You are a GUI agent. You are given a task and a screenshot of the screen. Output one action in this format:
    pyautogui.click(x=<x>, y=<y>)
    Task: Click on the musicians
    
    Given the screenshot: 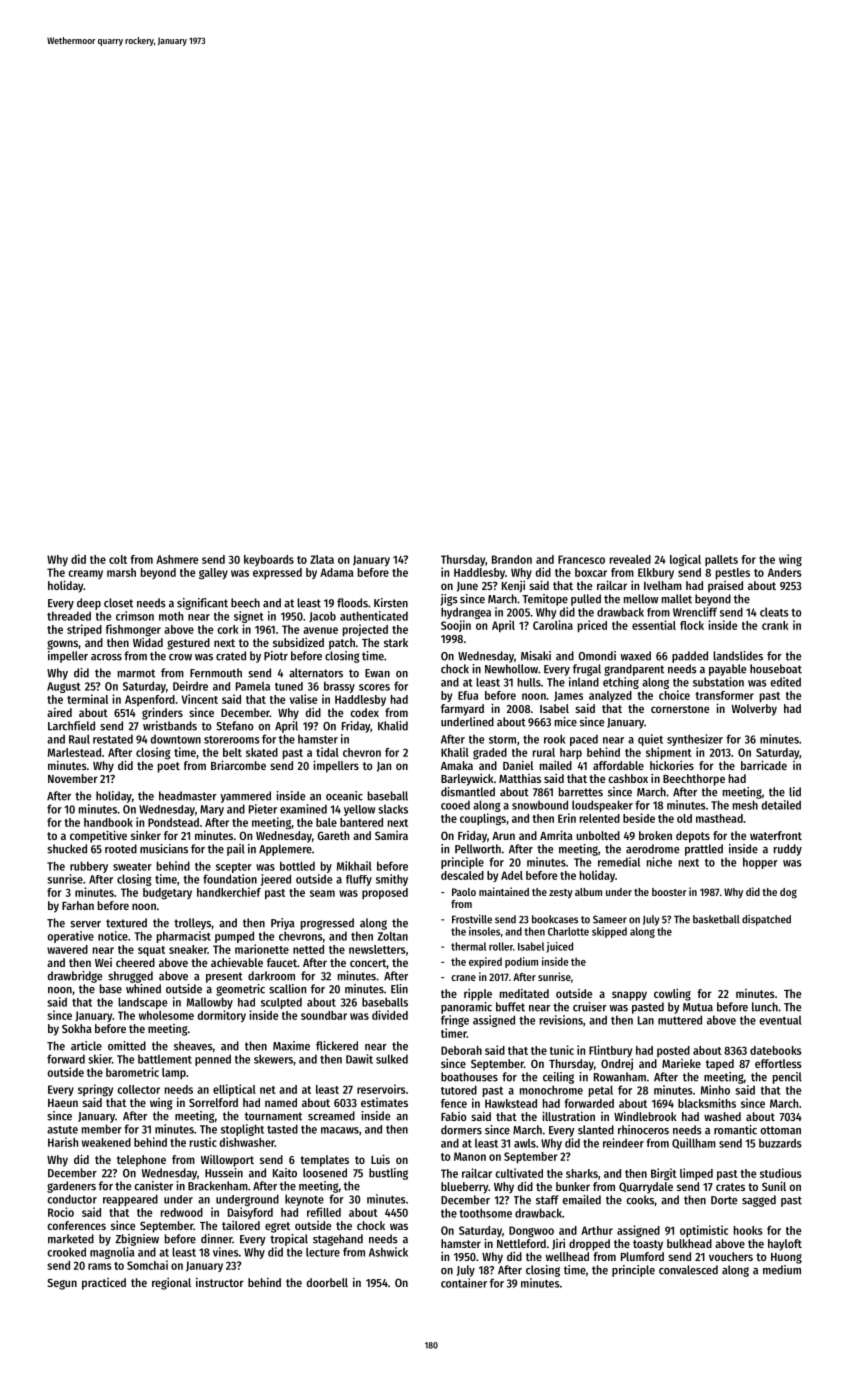 What is the action you would take?
    pyautogui.click(x=164, y=849)
